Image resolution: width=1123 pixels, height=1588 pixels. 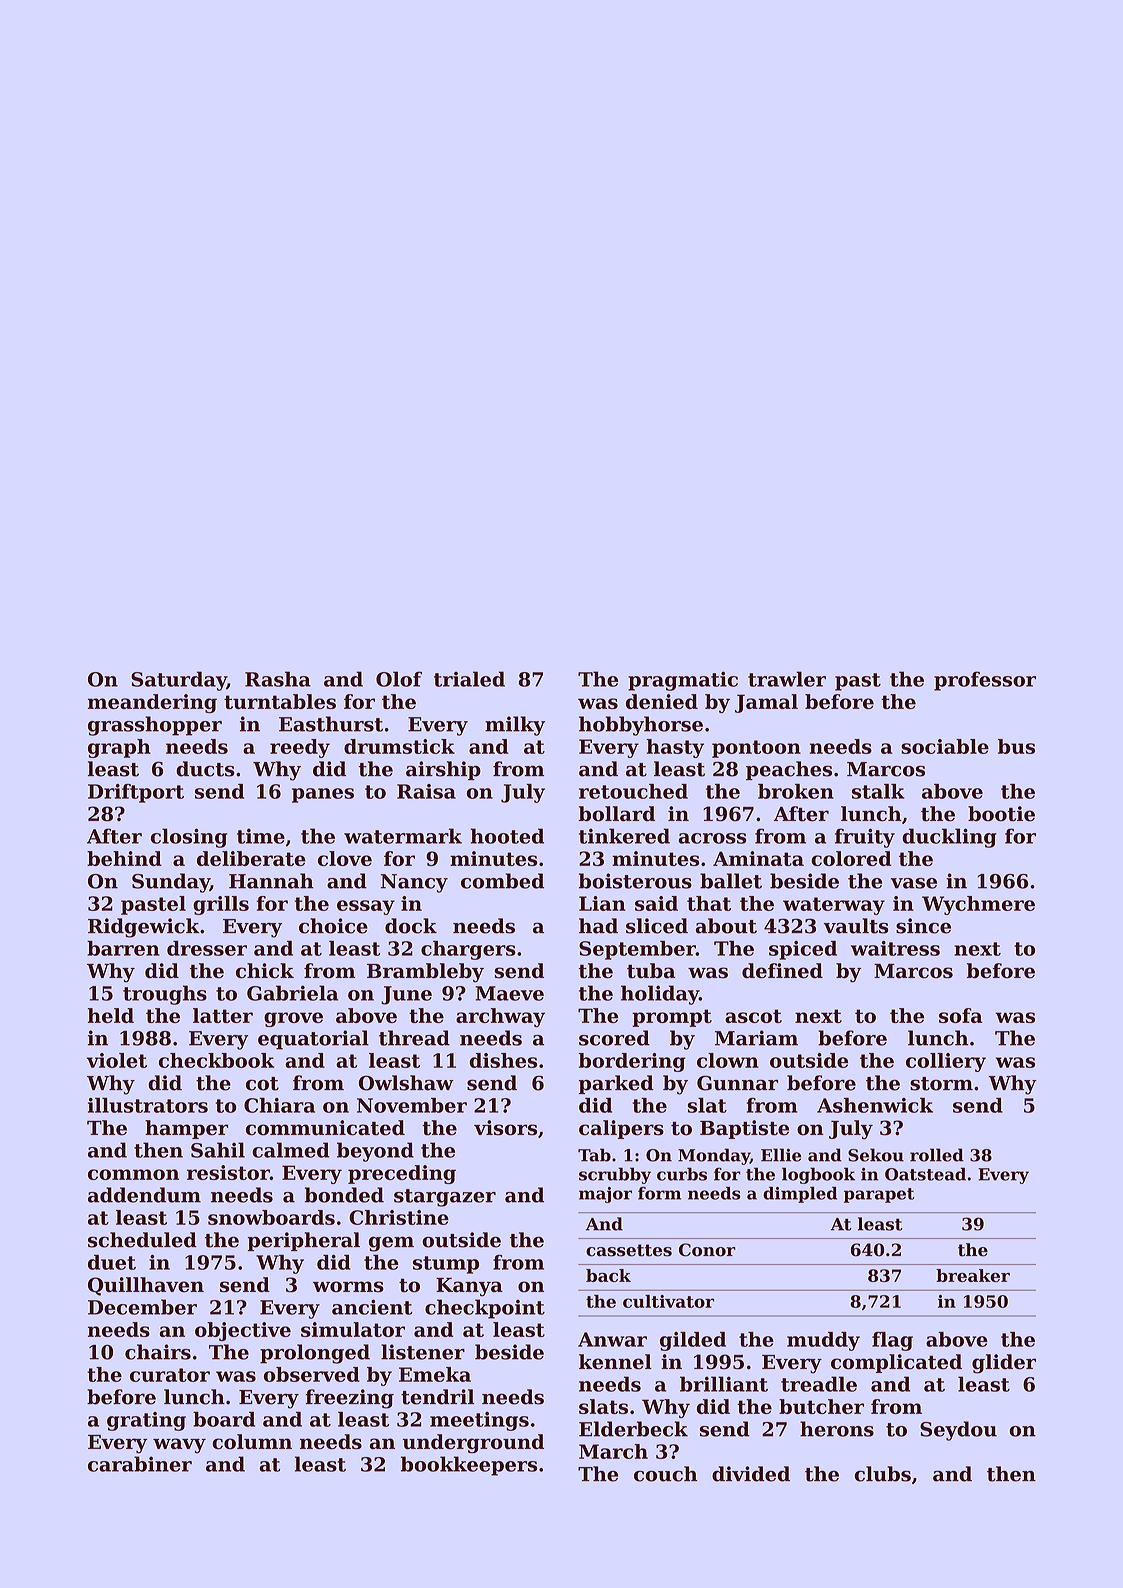 What do you see at coordinates (469, 679) in the screenshot?
I see `trialed` at bounding box center [469, 679].
